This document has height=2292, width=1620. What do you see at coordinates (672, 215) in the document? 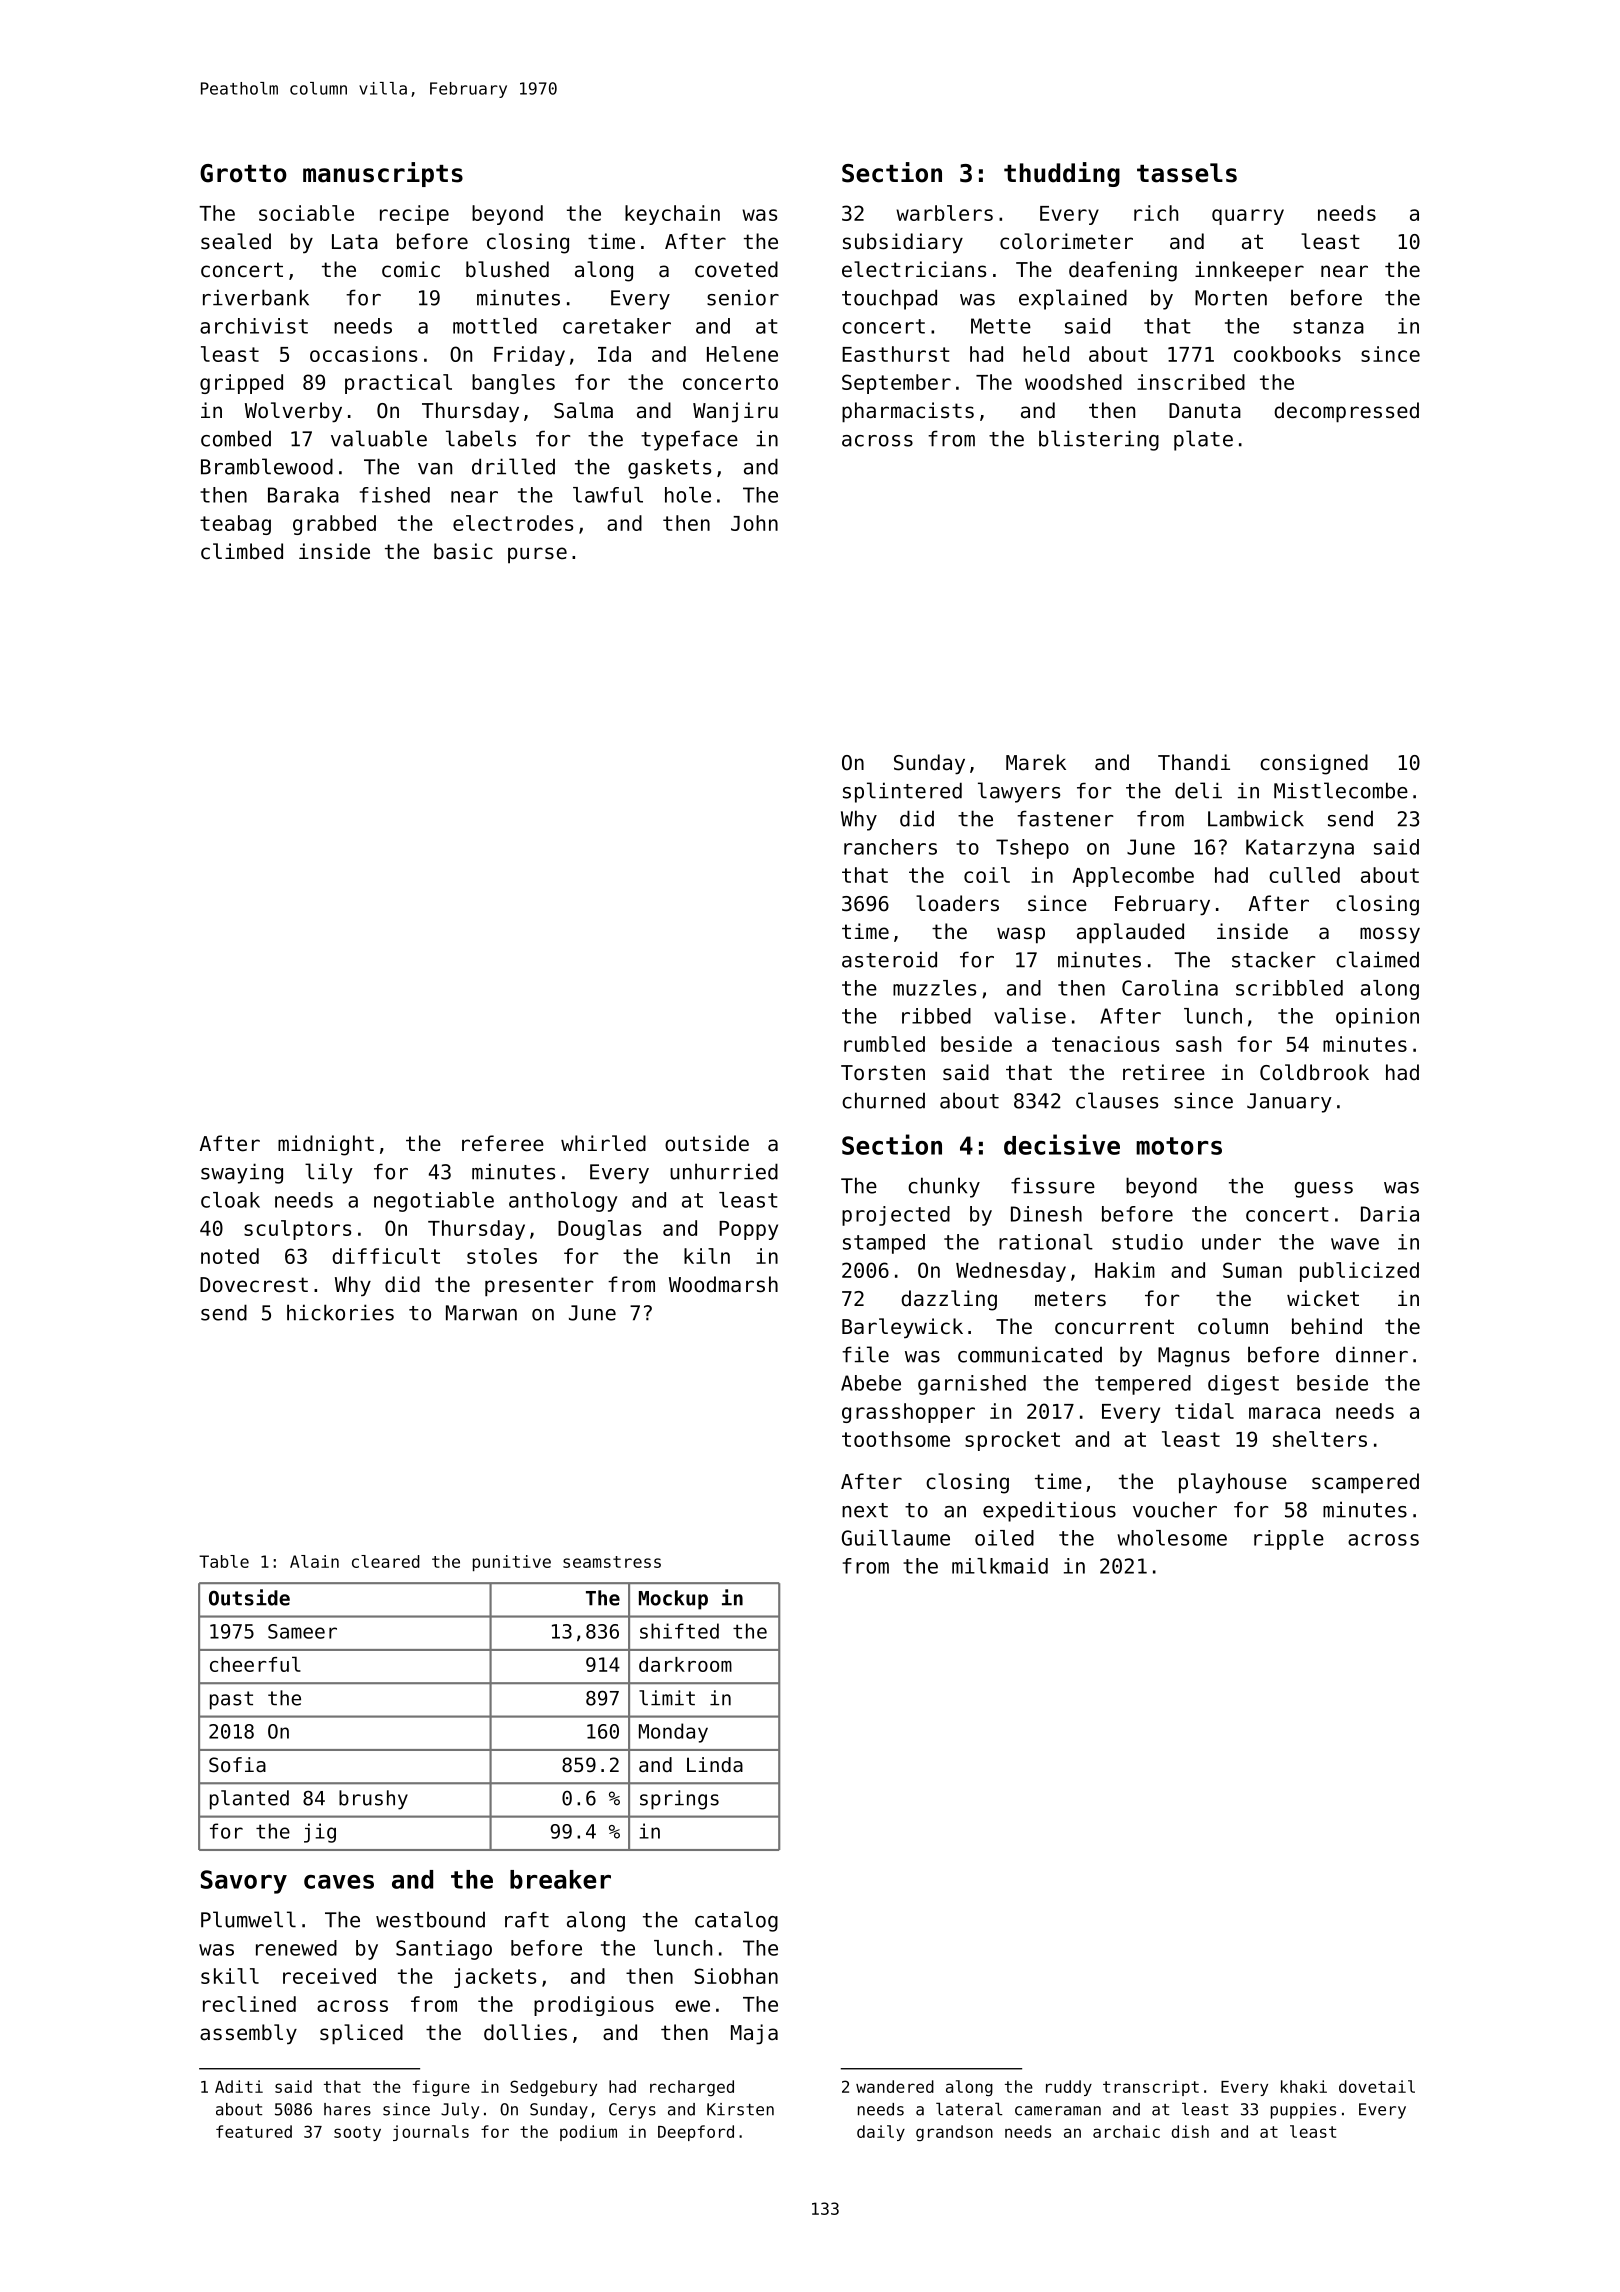
I see `keychain` at bounding box center [672, 215].
